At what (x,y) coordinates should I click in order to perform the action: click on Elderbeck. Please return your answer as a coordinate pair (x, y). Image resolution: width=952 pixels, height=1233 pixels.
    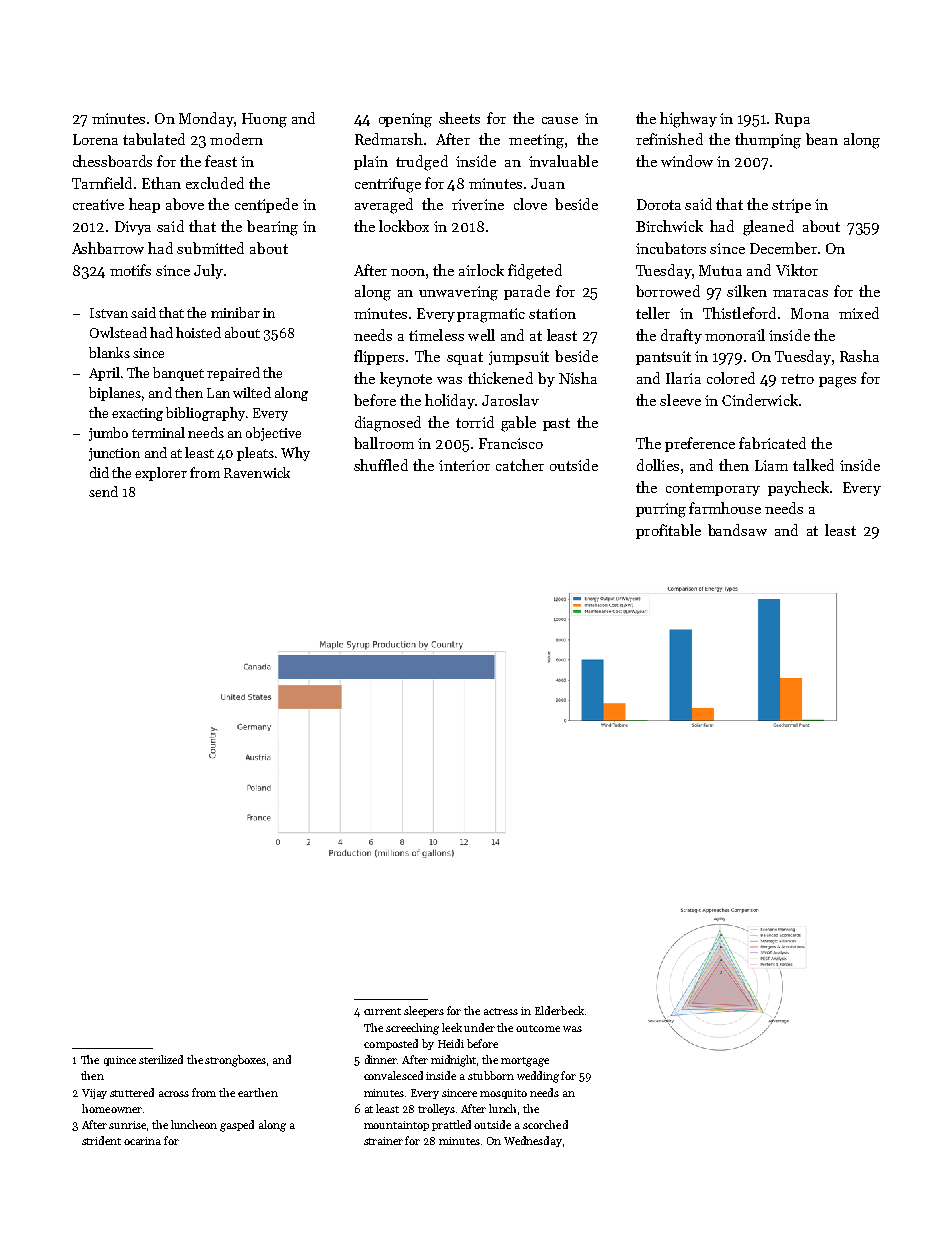
    Looking at the image, I should click on (559, 1010).
